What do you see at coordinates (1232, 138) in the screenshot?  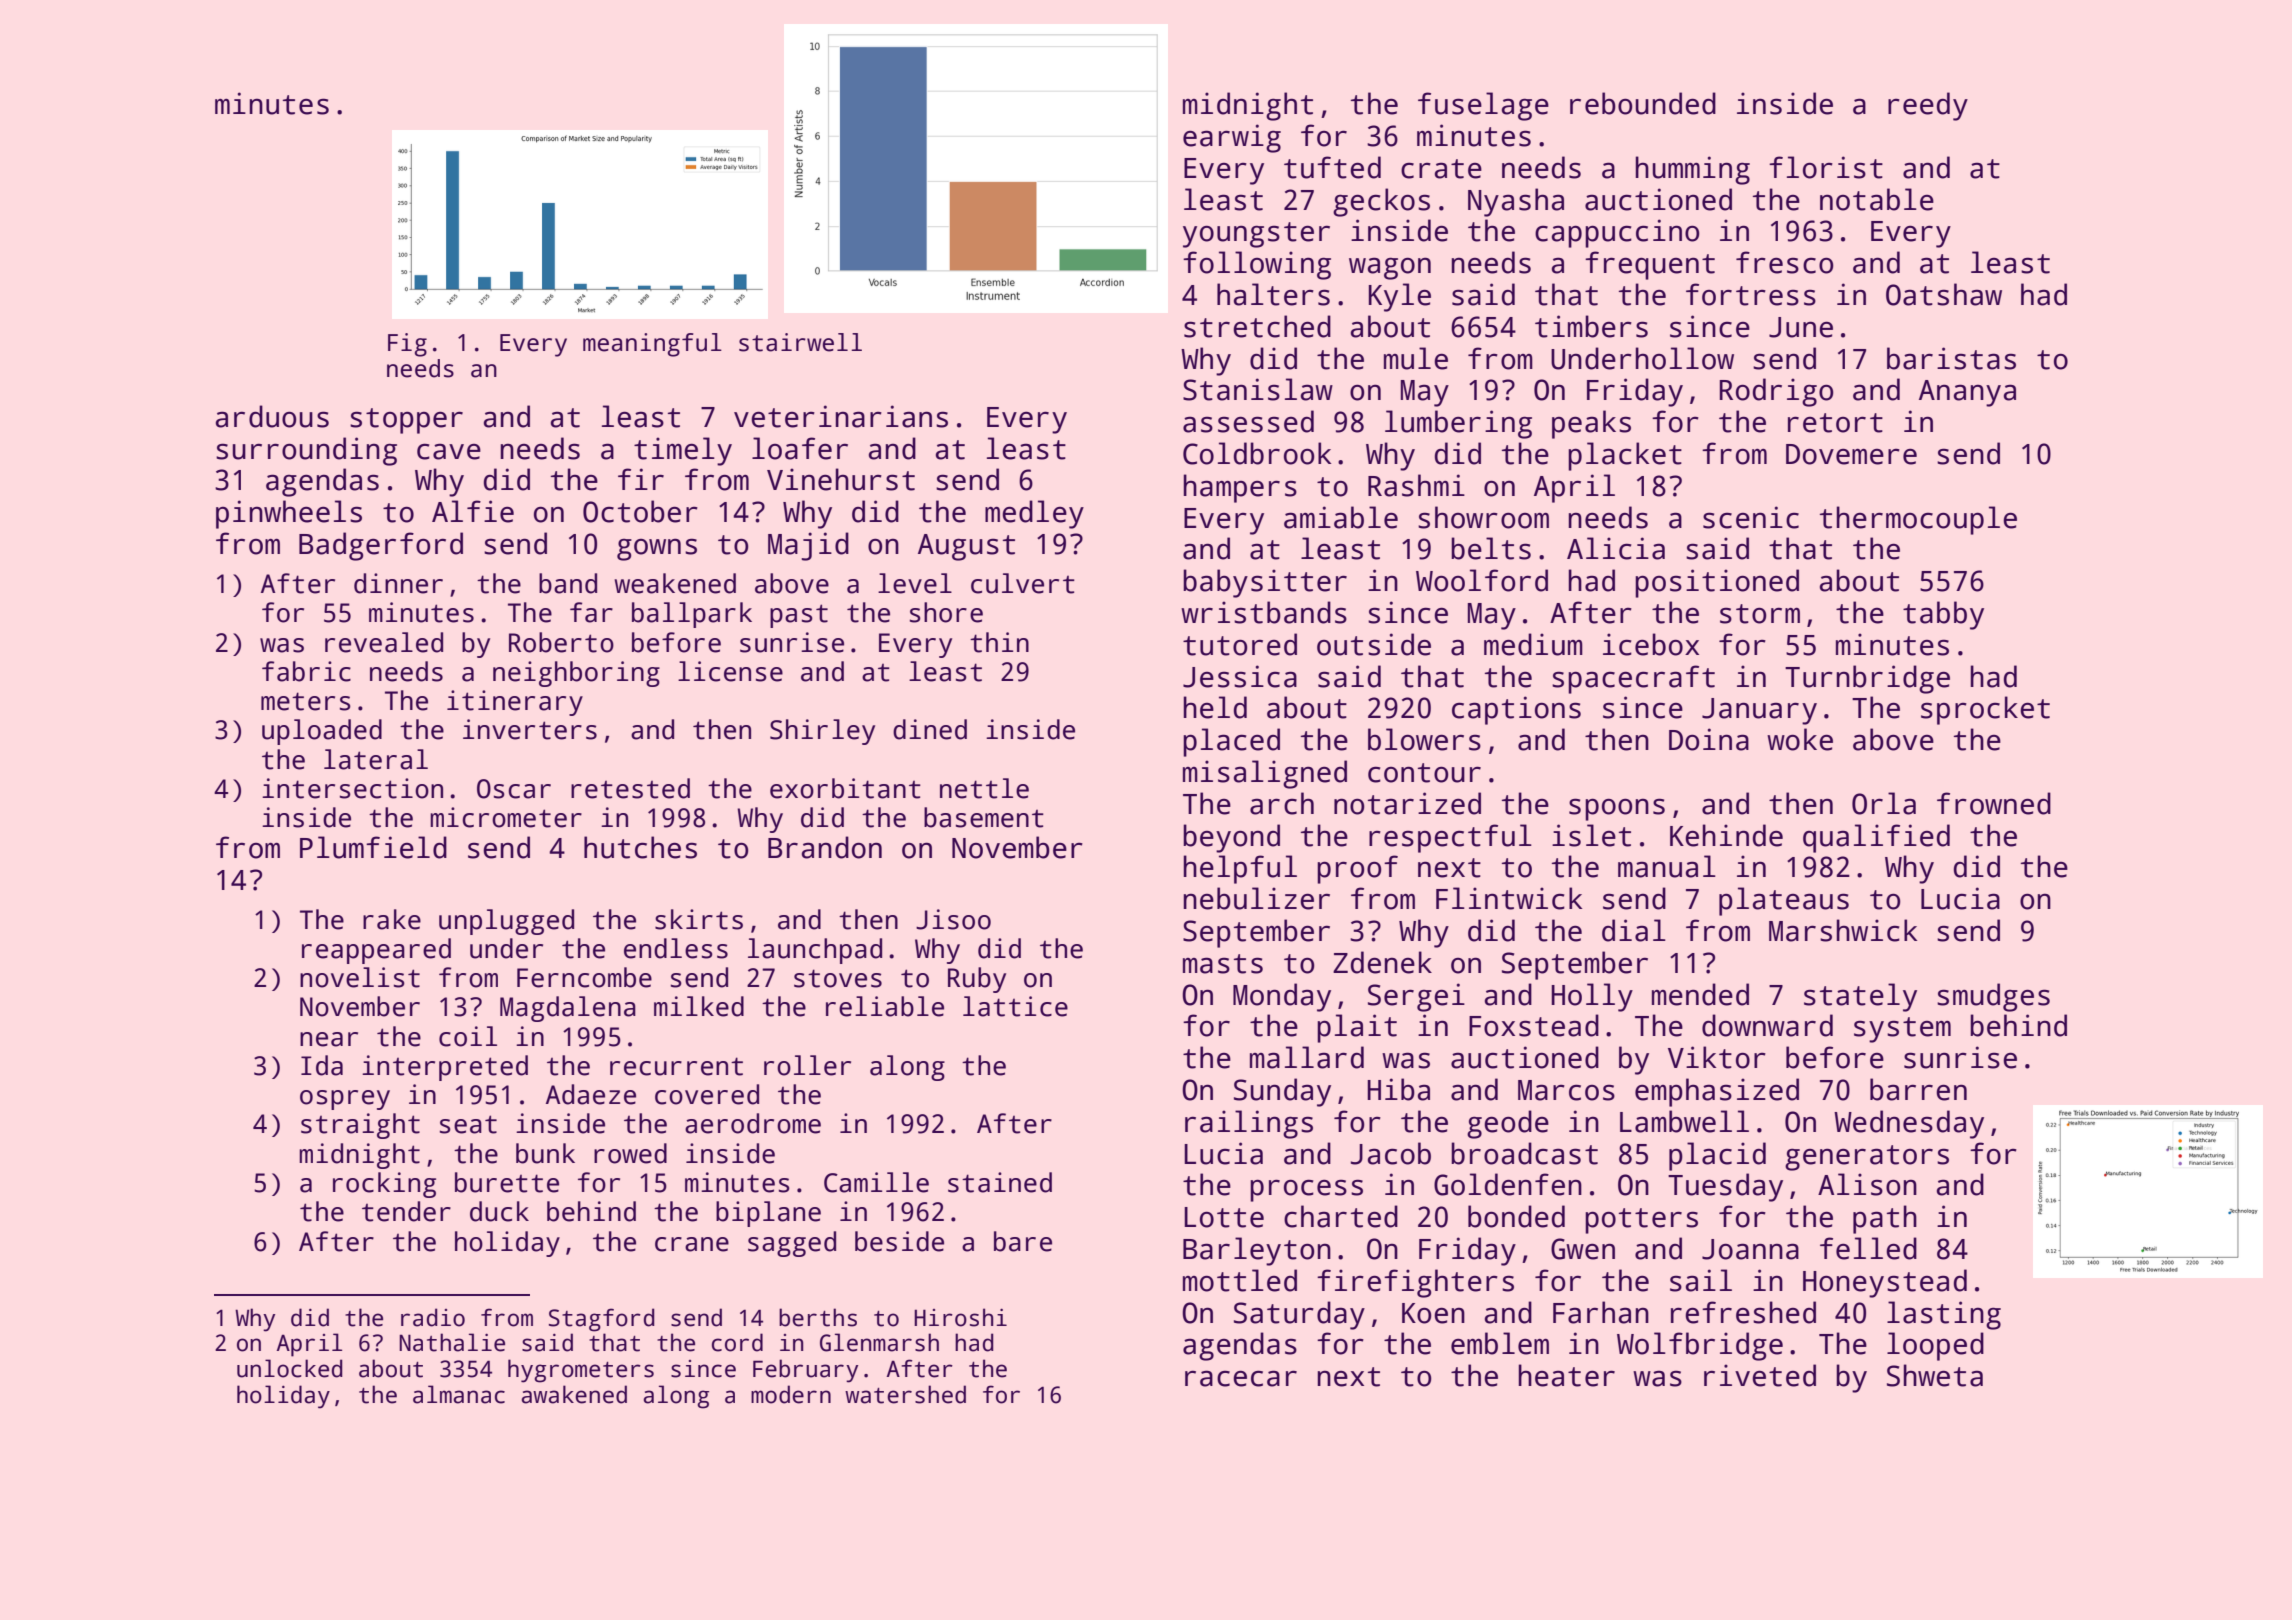 I see `earwig` at bounding box center [1232, 138].
